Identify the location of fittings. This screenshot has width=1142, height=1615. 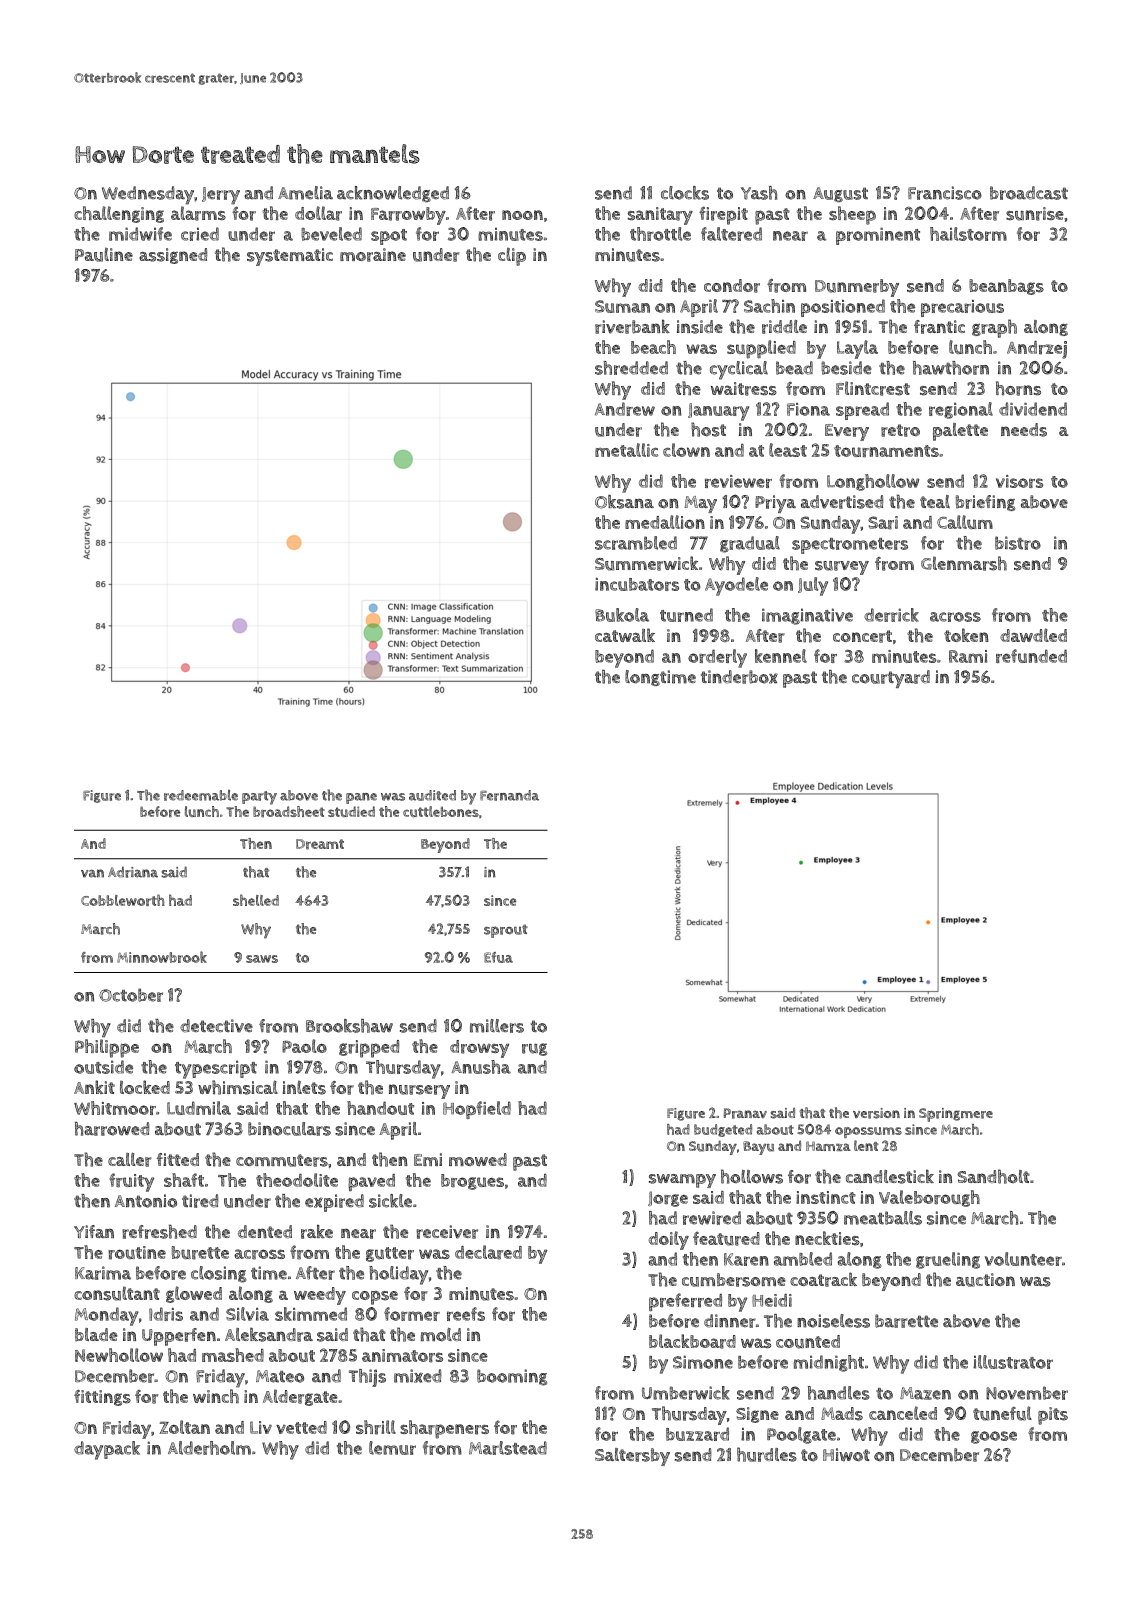
(102, 1398).
